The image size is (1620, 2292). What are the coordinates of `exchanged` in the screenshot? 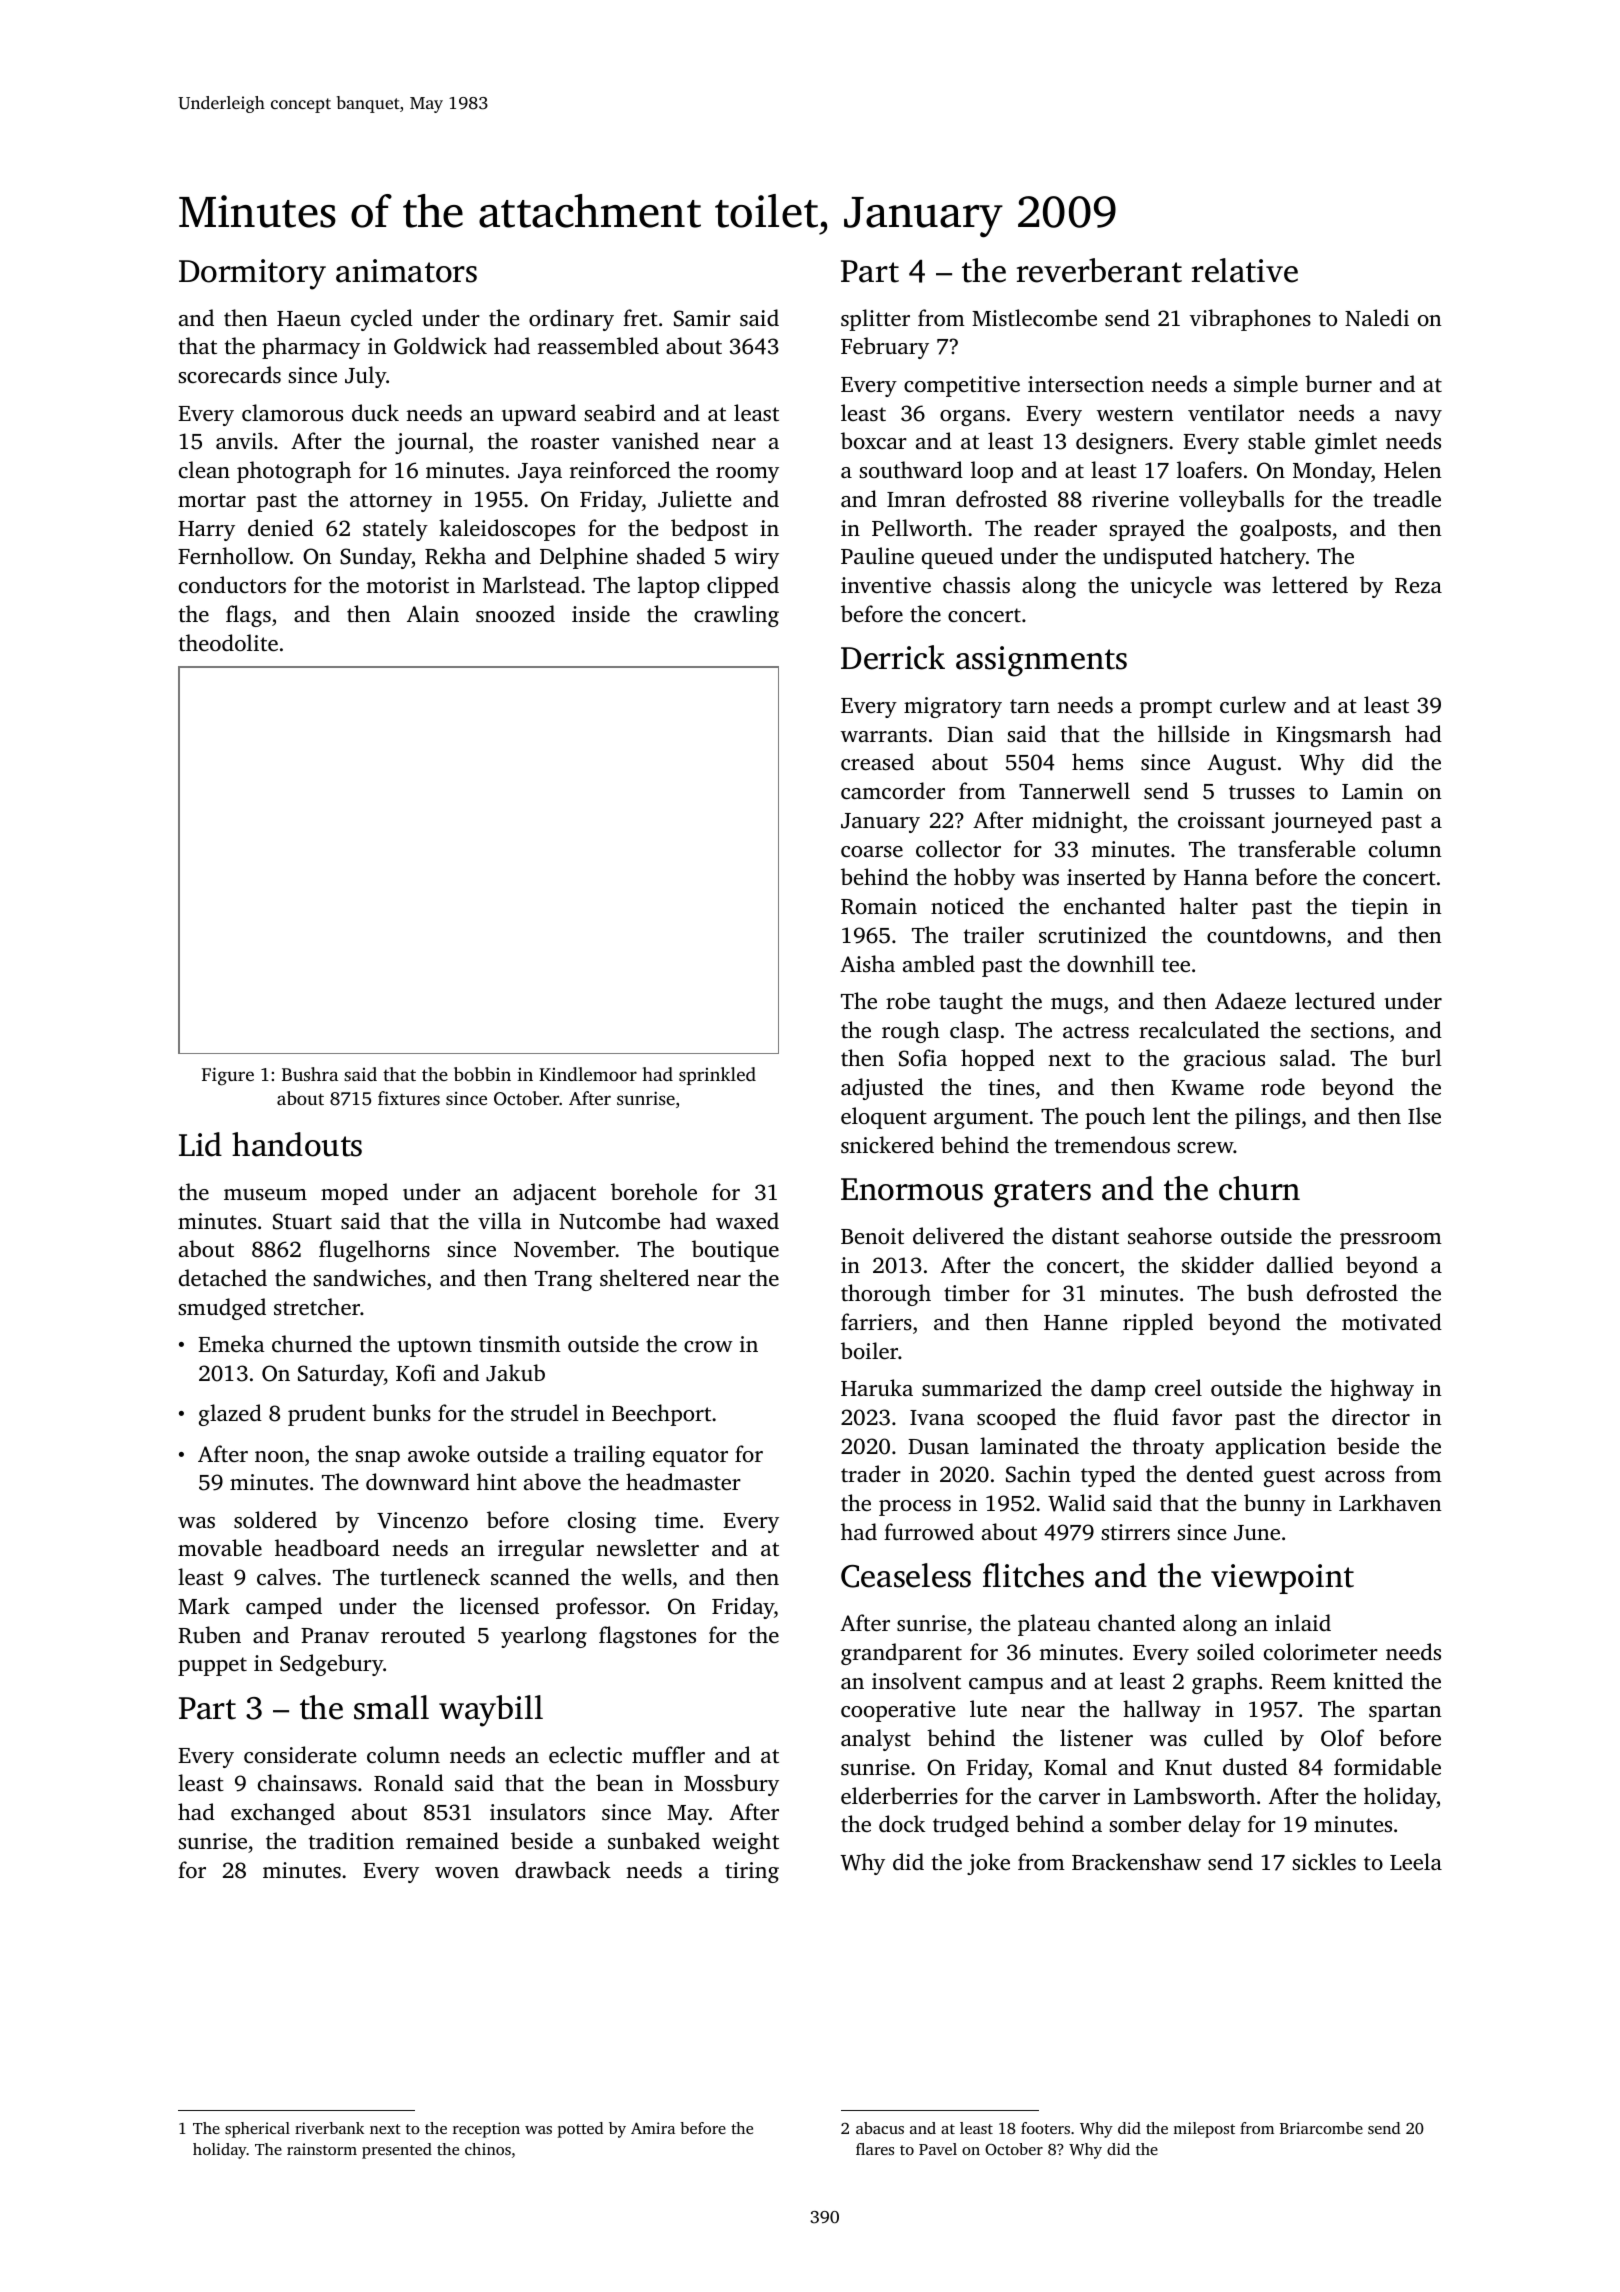 It's located at (283, 1814).
